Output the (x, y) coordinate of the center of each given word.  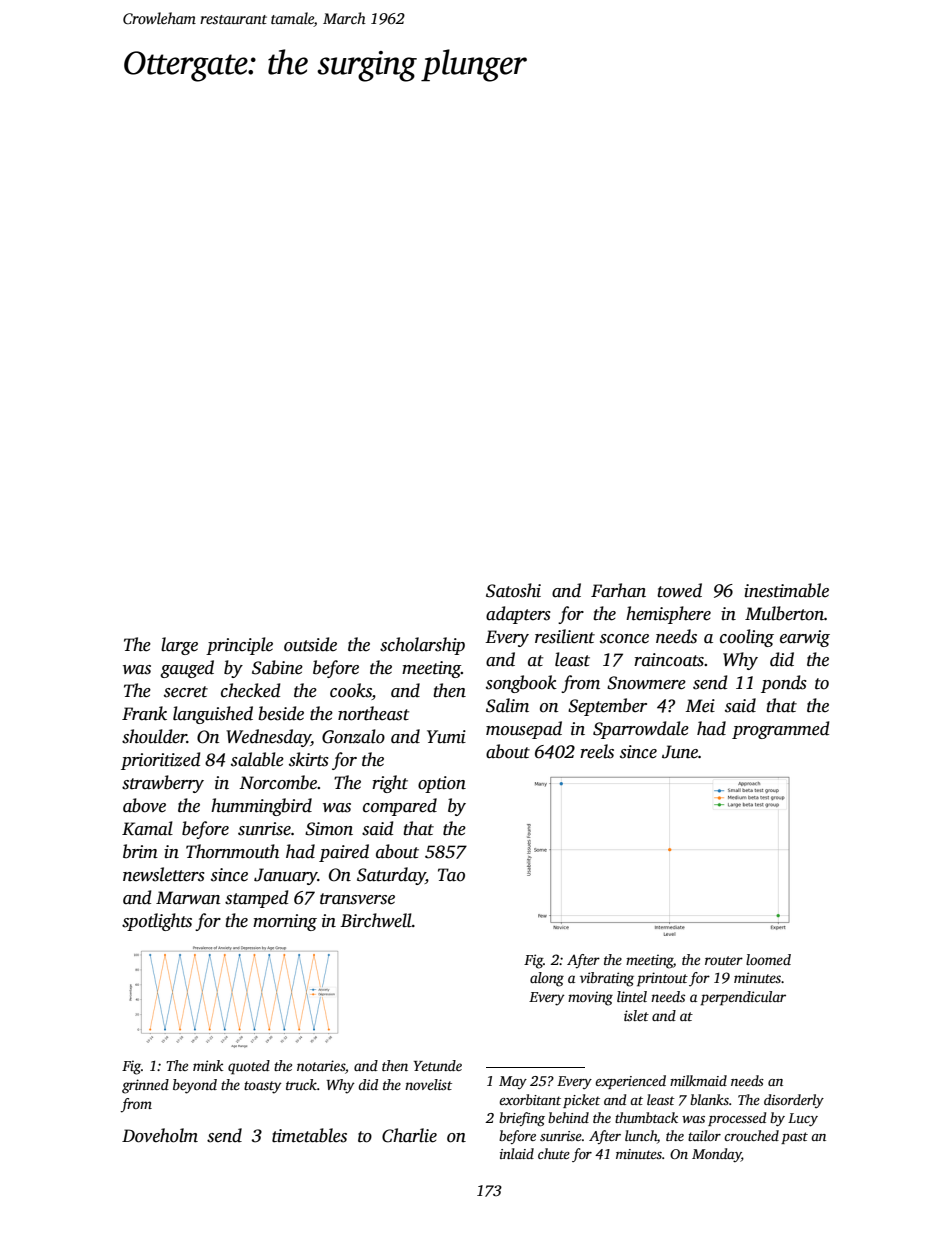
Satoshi (513, 590)
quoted (249, 1067)
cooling (747, 638)
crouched (751, 1135)
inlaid (517, 1153)
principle (239, 646)
